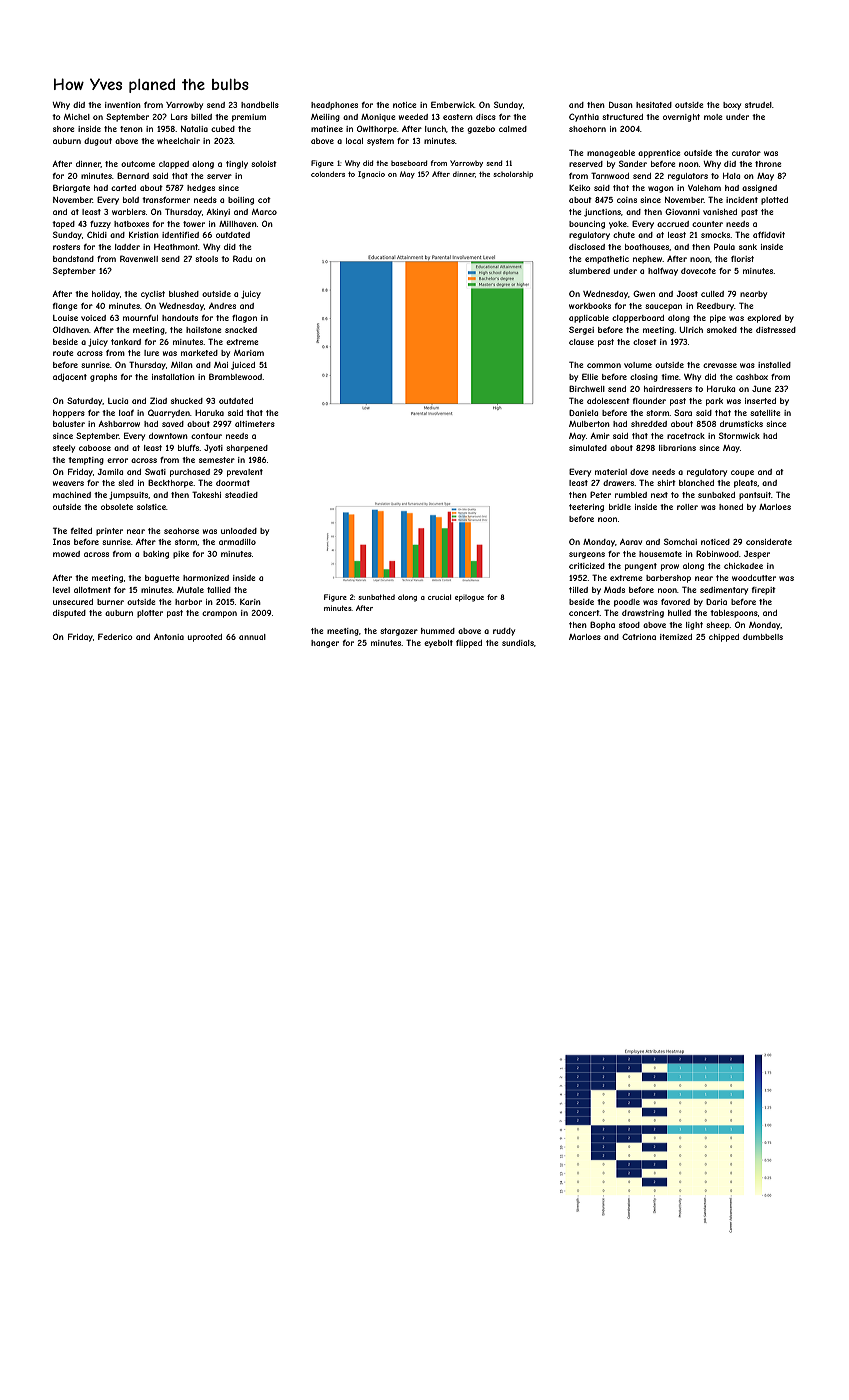 The width and height of the screenshot is (849, 1400). Describe the element at coordinates (249, 118) in the screenshot. I see `premium` at that location.
